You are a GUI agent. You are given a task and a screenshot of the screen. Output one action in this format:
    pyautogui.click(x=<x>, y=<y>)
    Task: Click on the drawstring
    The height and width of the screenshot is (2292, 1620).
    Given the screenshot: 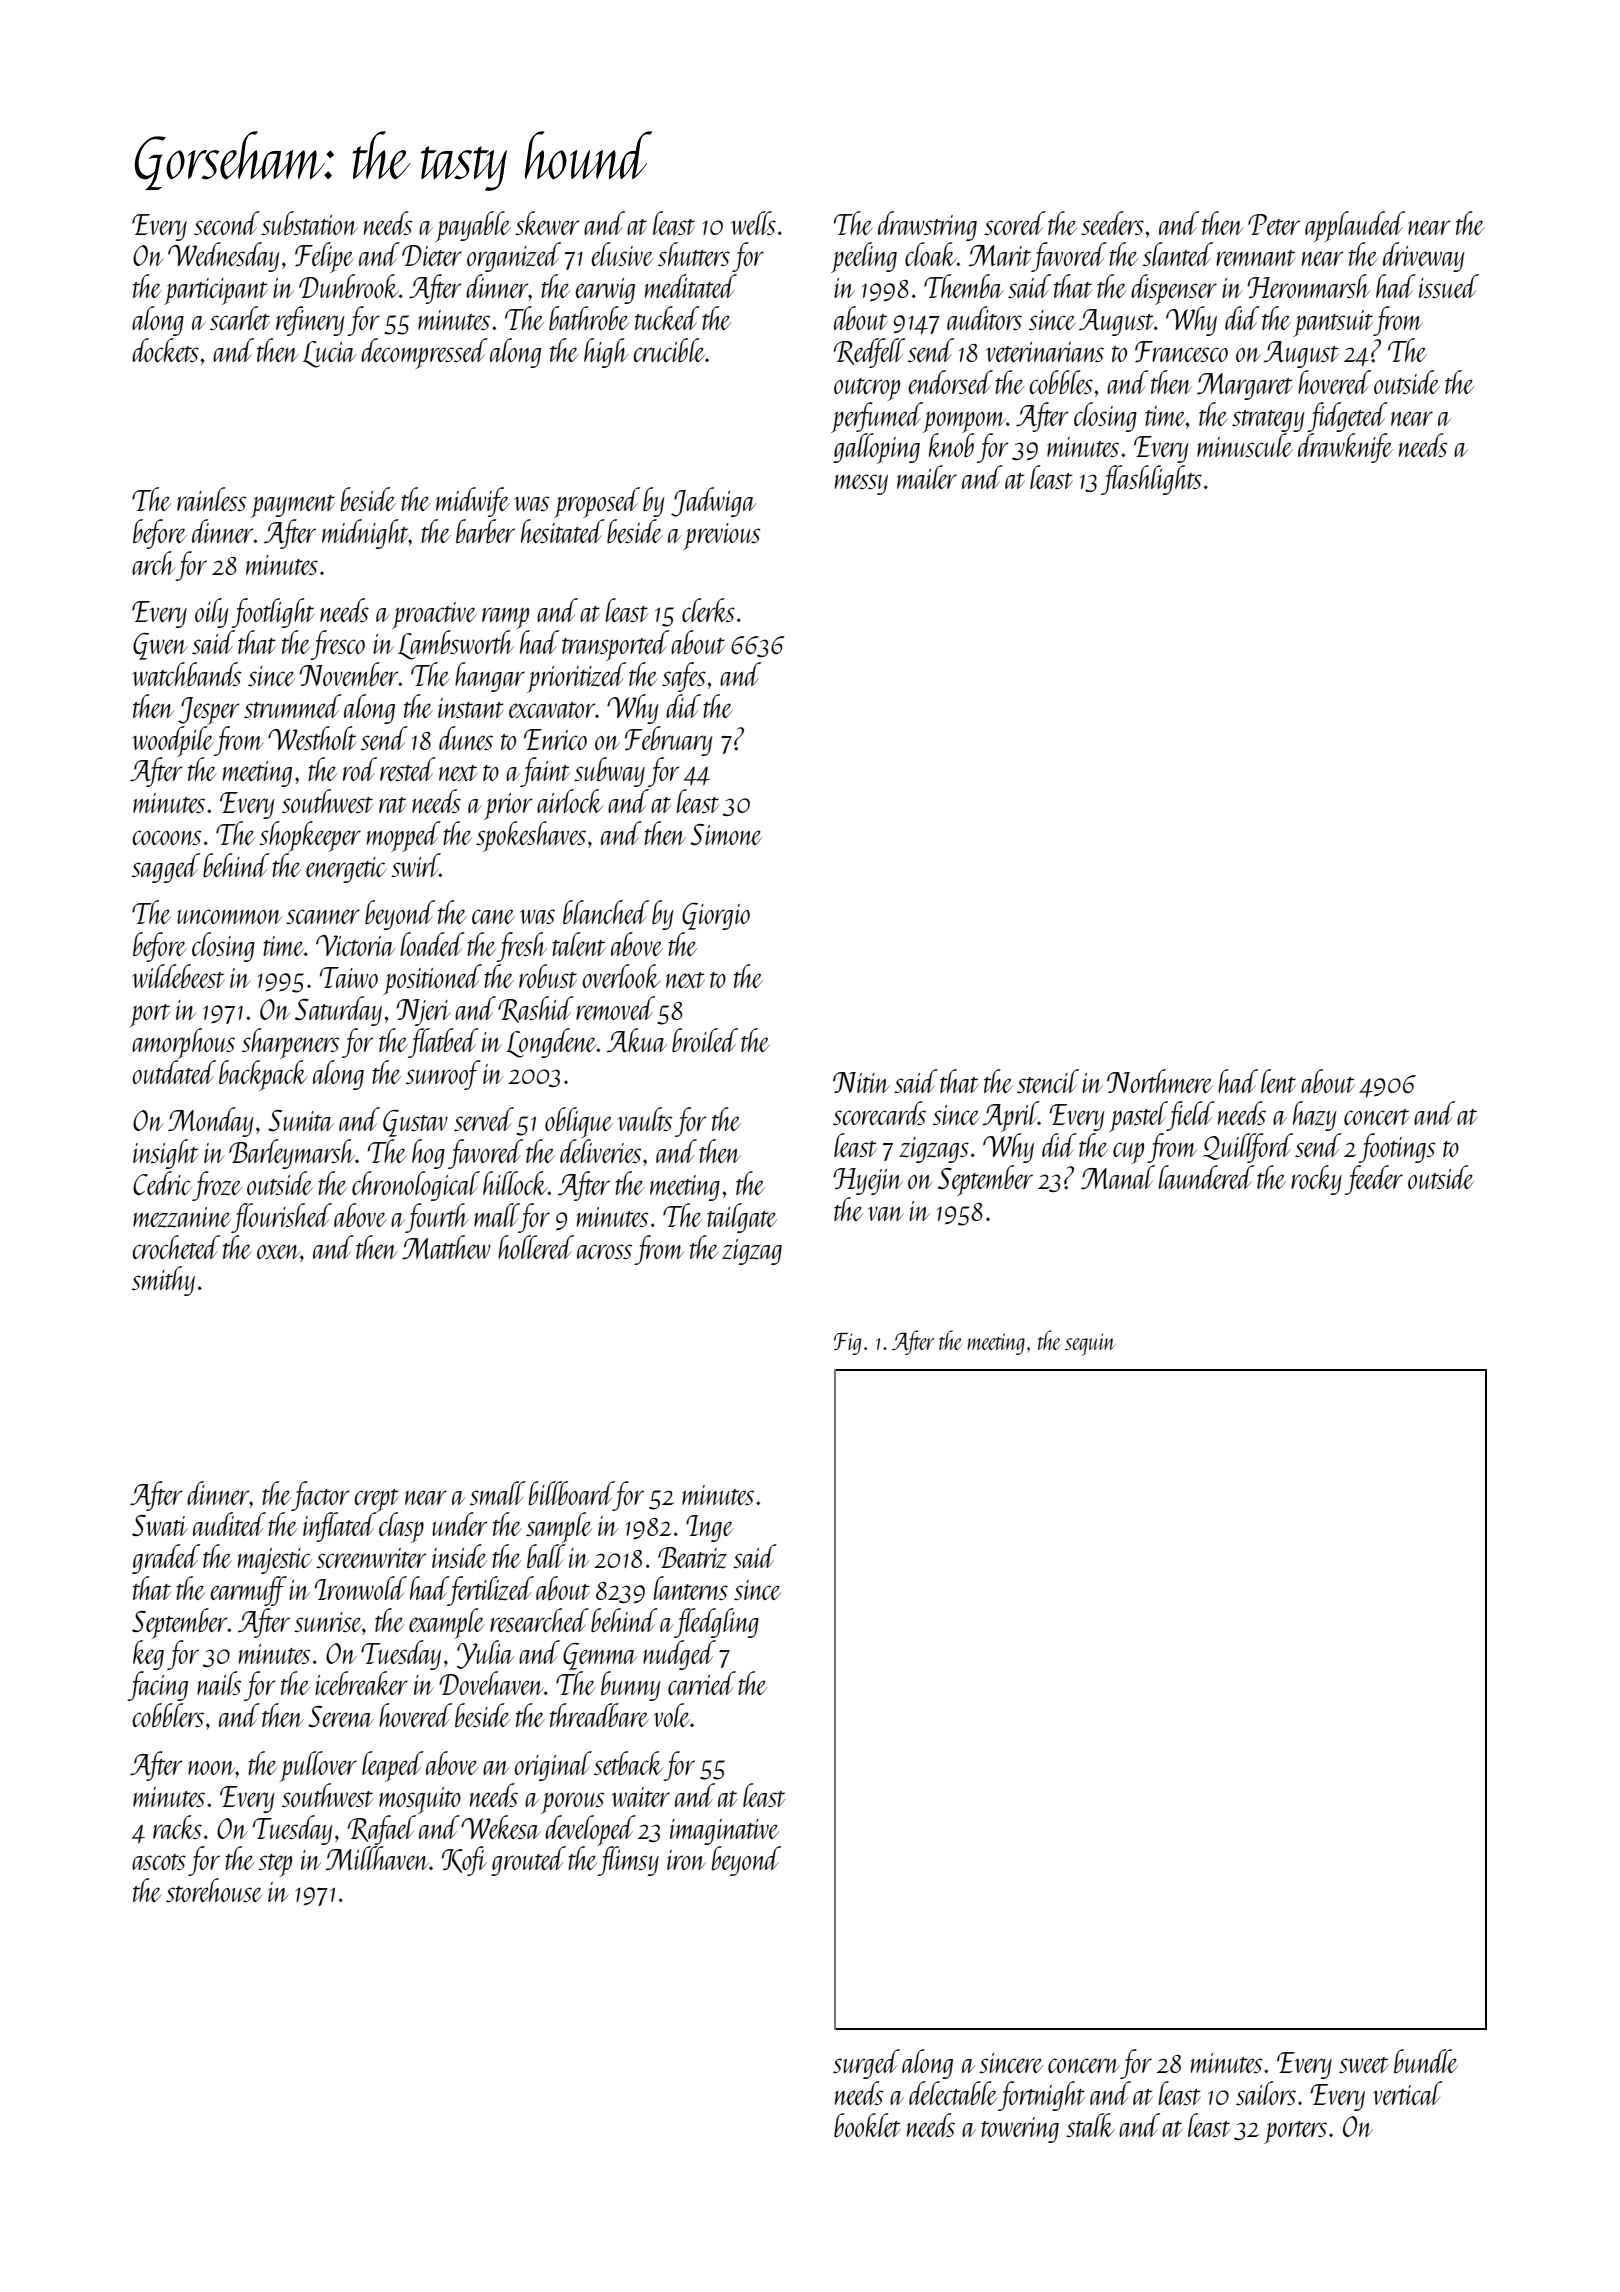 What is the action you would take?
    pyautogui.click(x=927, y=226)
